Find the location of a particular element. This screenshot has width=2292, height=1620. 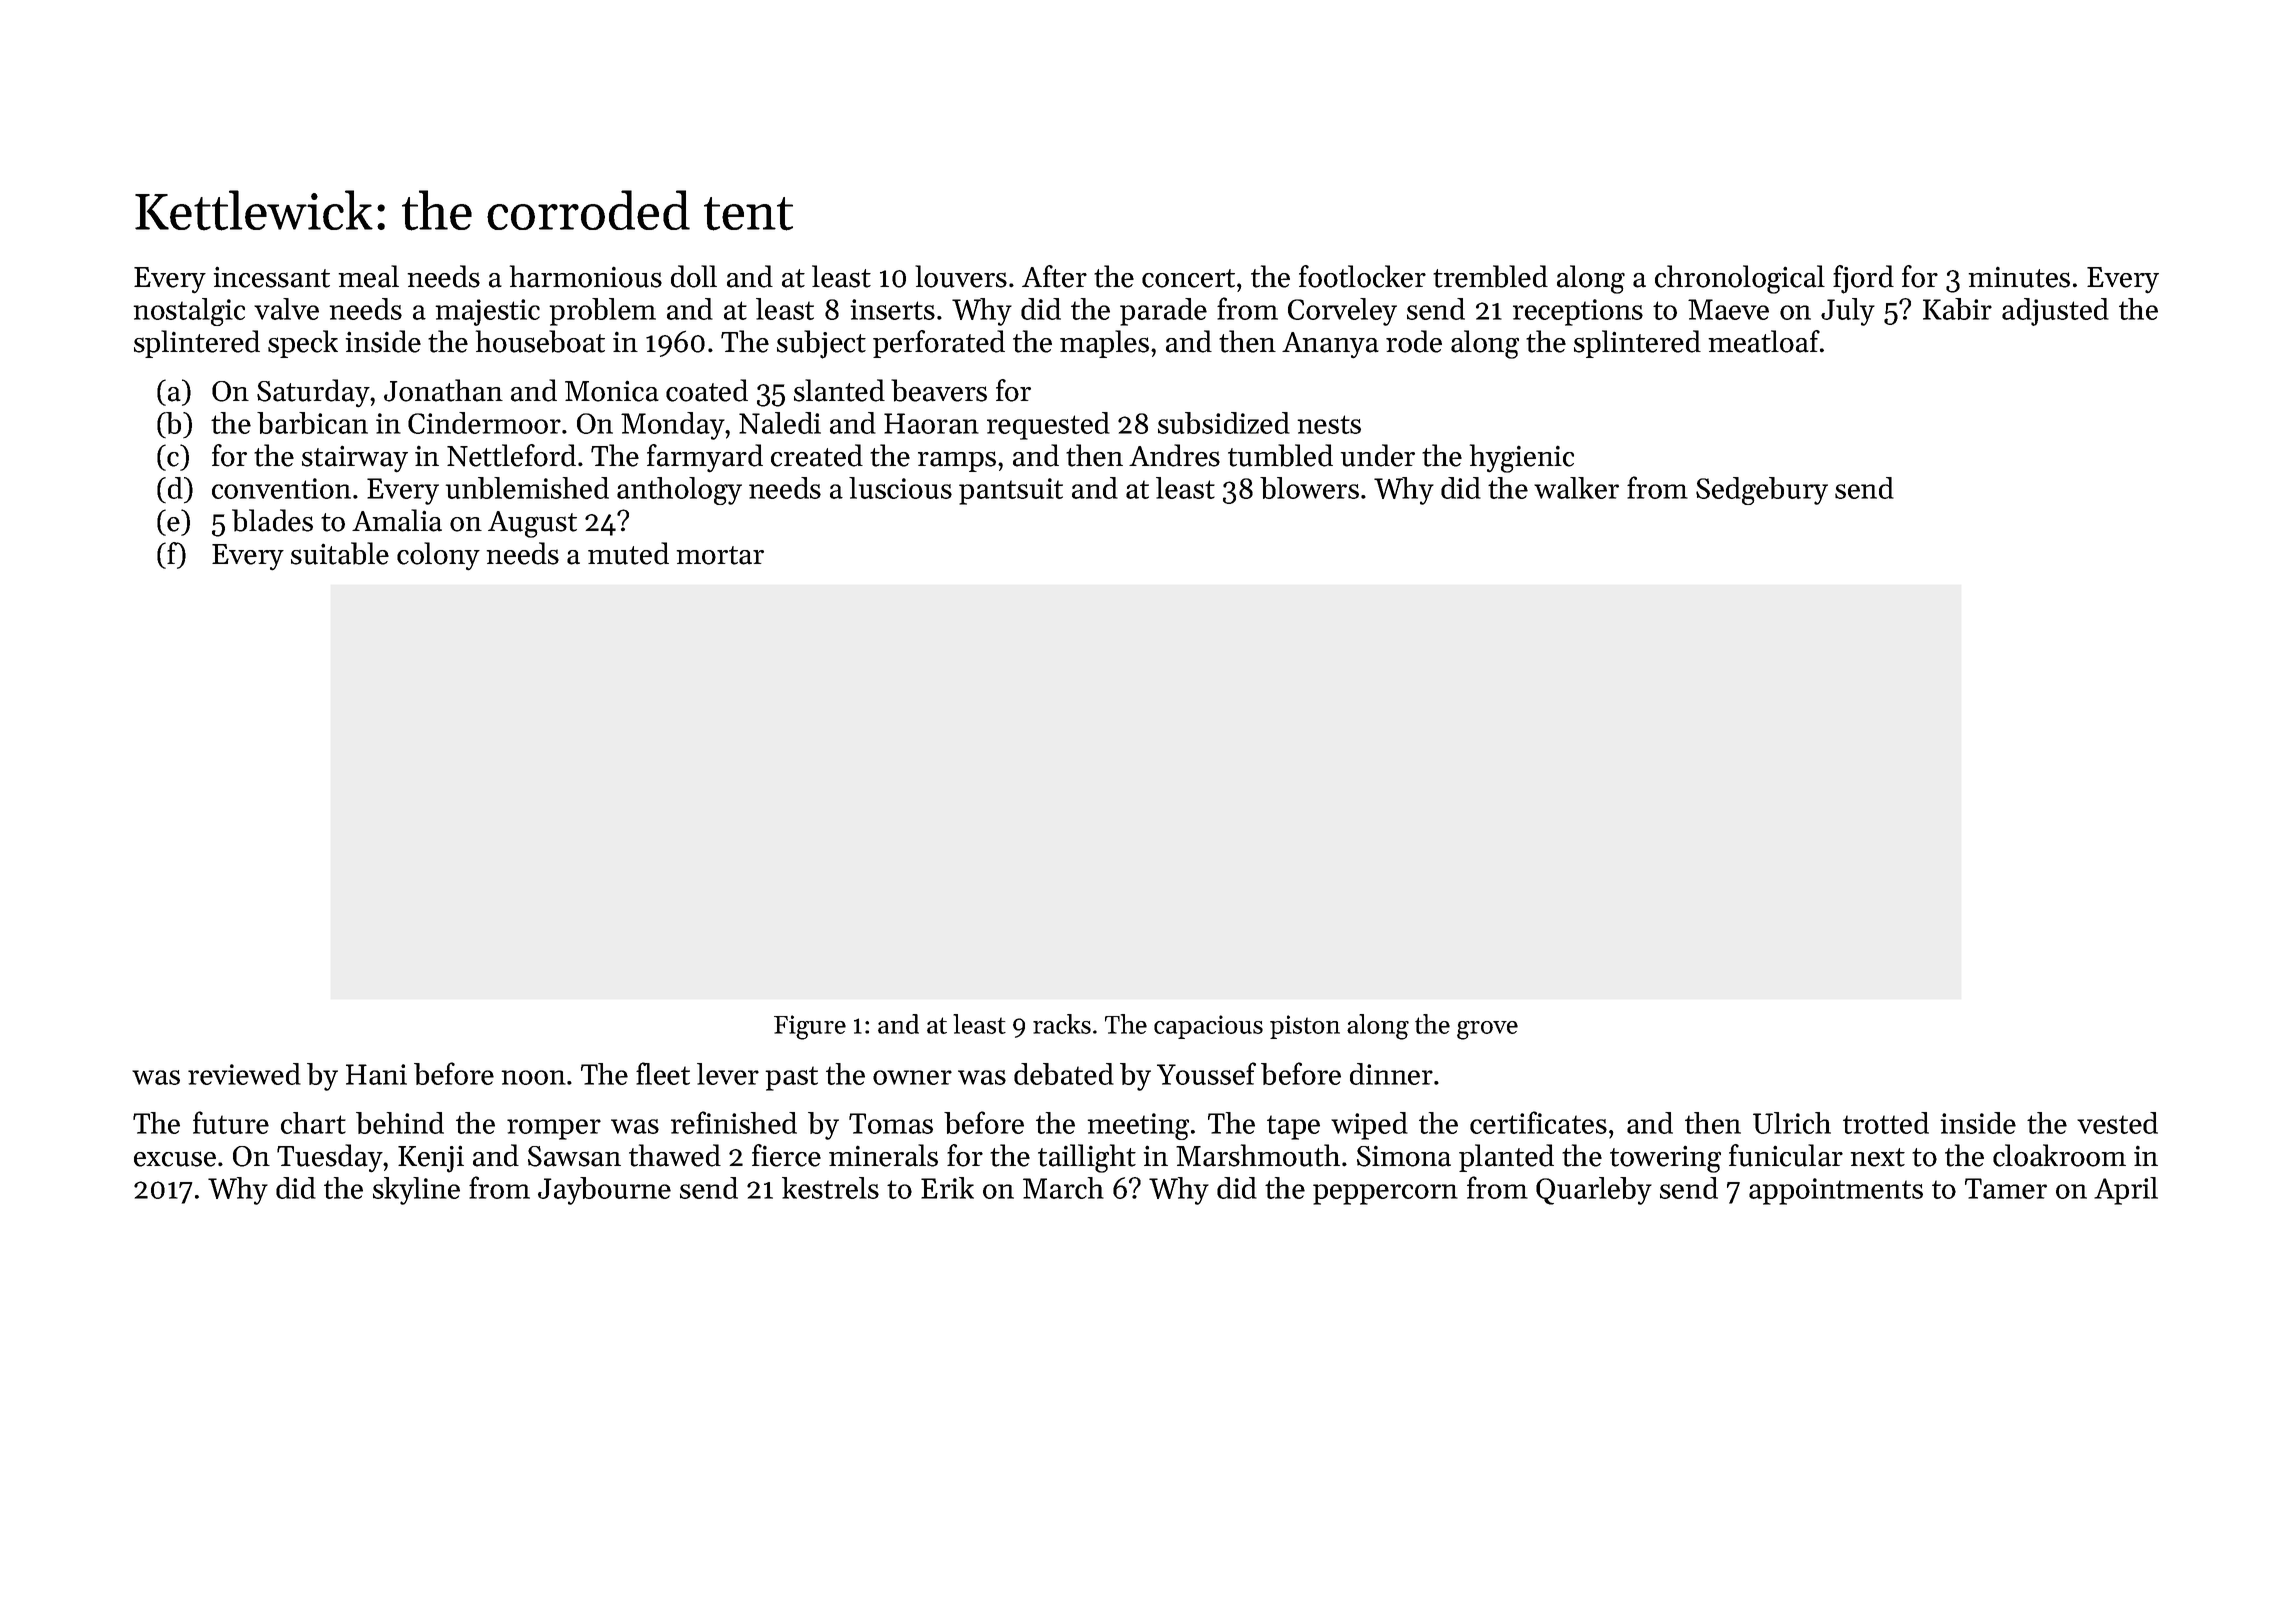

suitable is located at coordinates (340, 553).
